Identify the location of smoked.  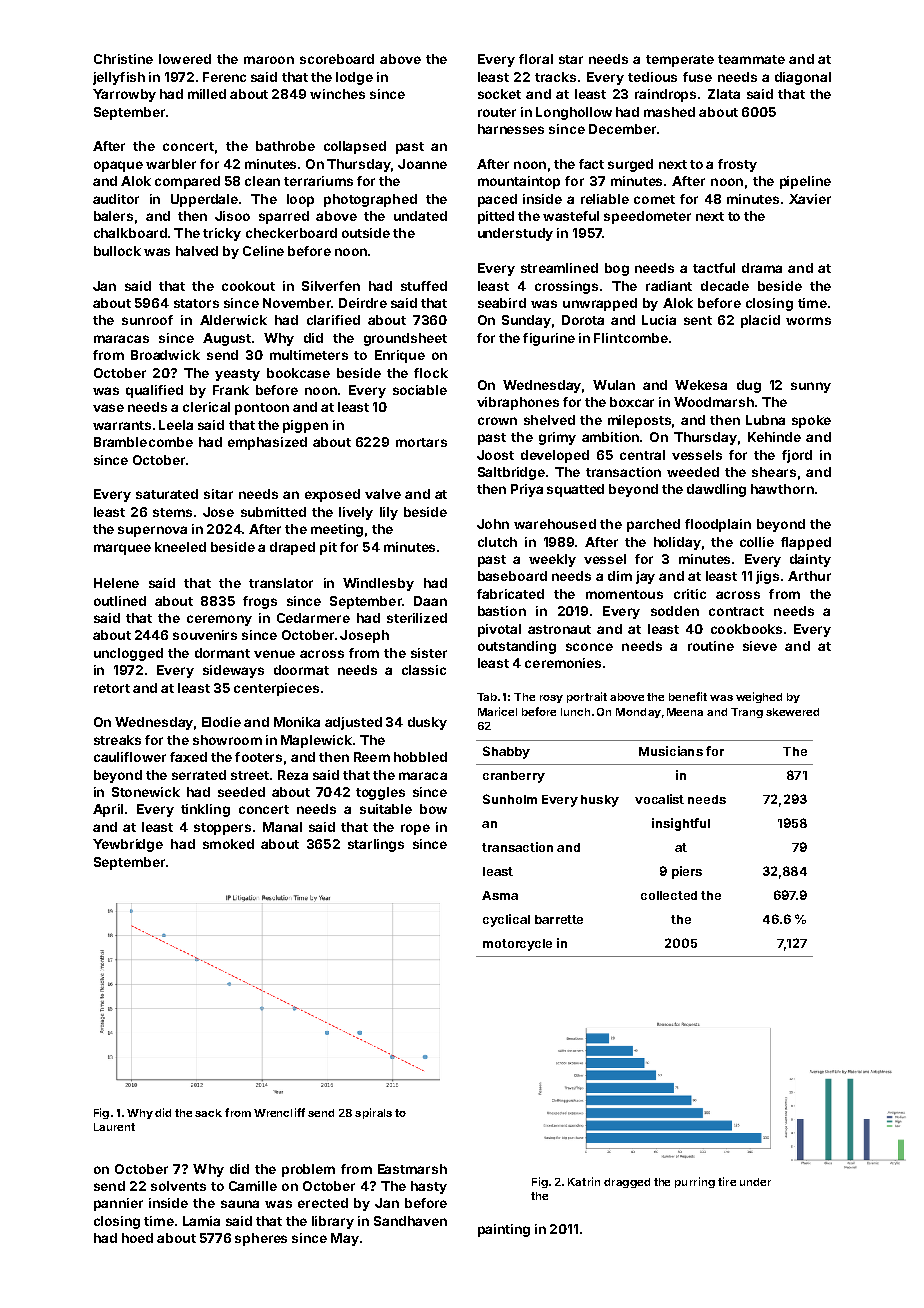
(228, 844).
